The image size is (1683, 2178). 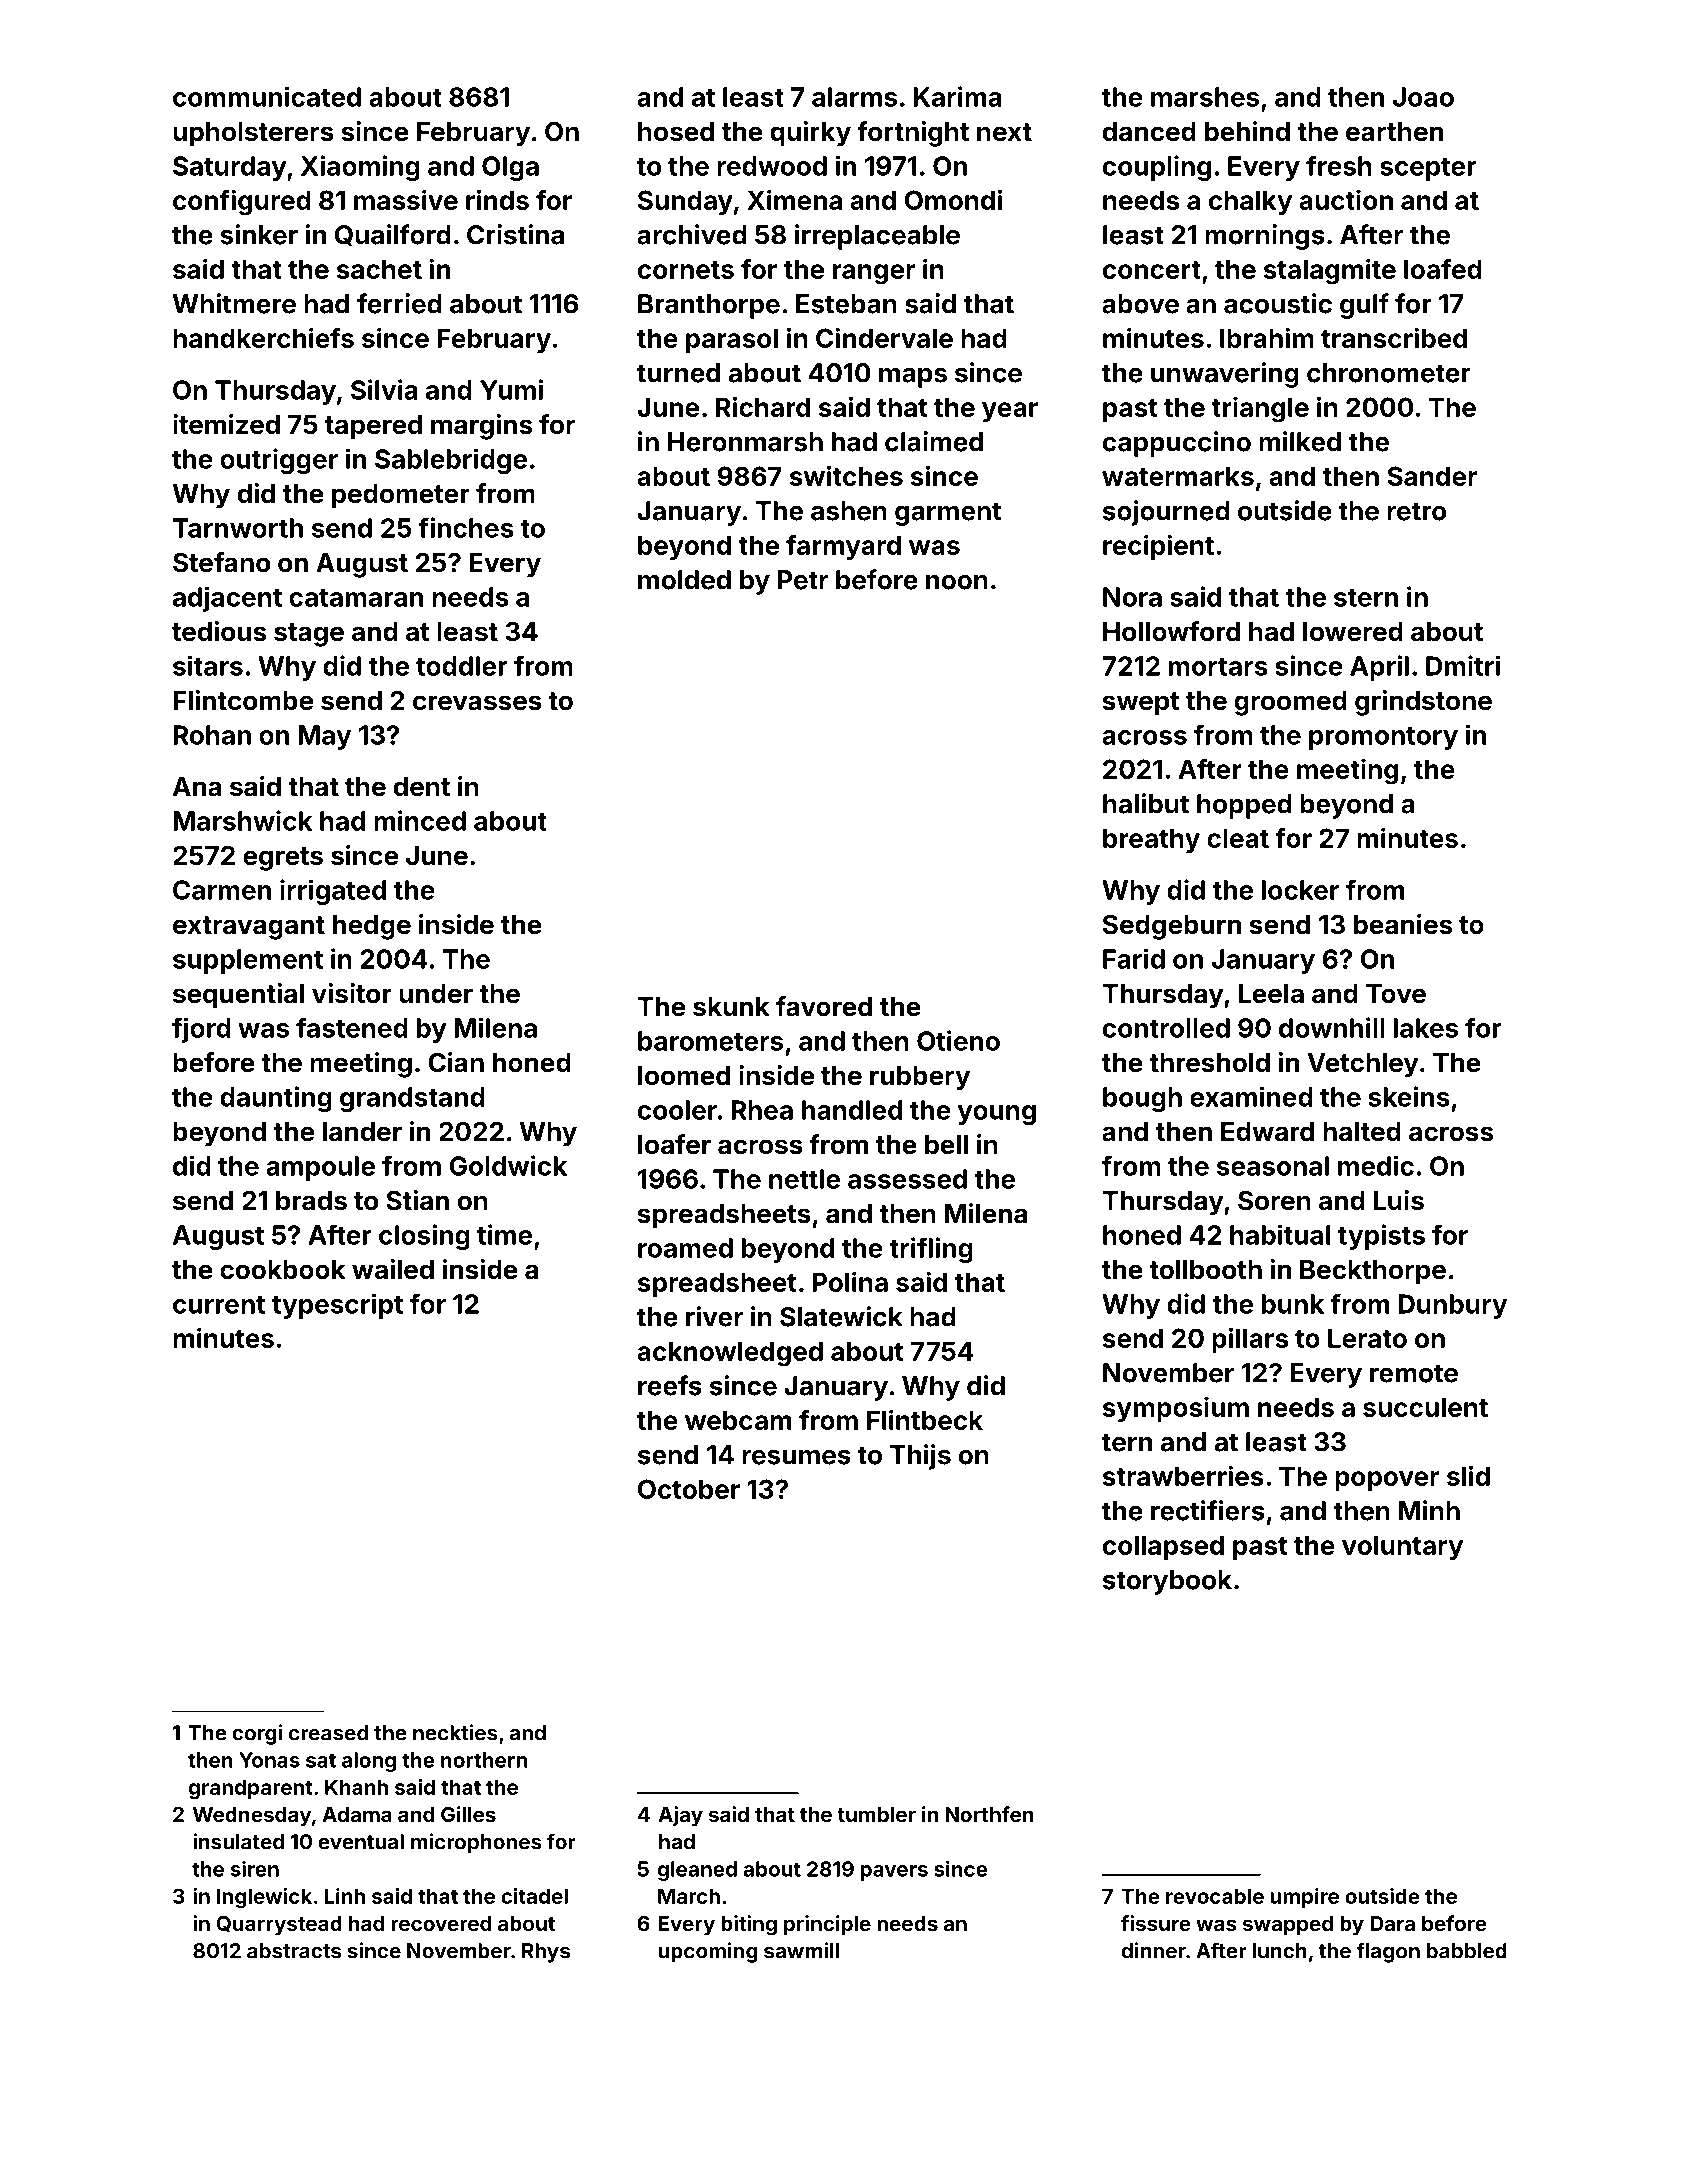 What do you see at coordinates (1443, 269) in the screenshot?
I see `loafed` at bounding box center [1443, 269].
